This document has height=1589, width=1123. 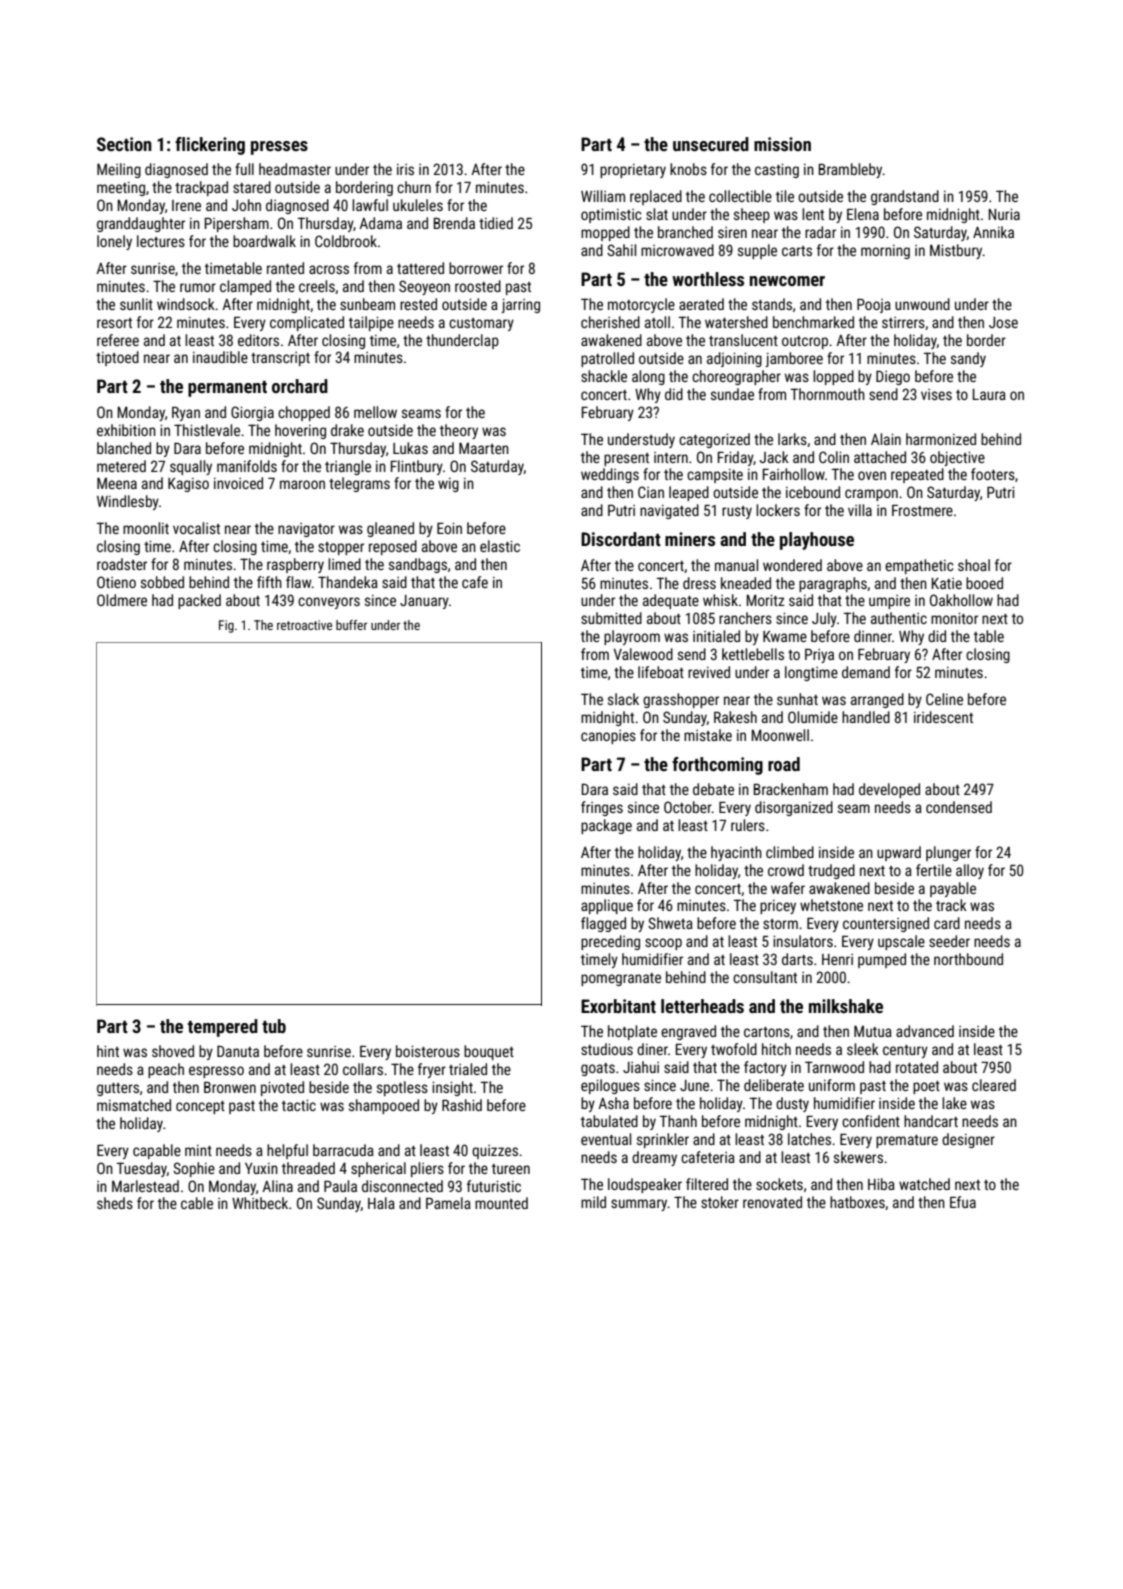 What do you see at coordinates (989, 394) in the document?
I see `Laura` at bounding box center [989, 394].
